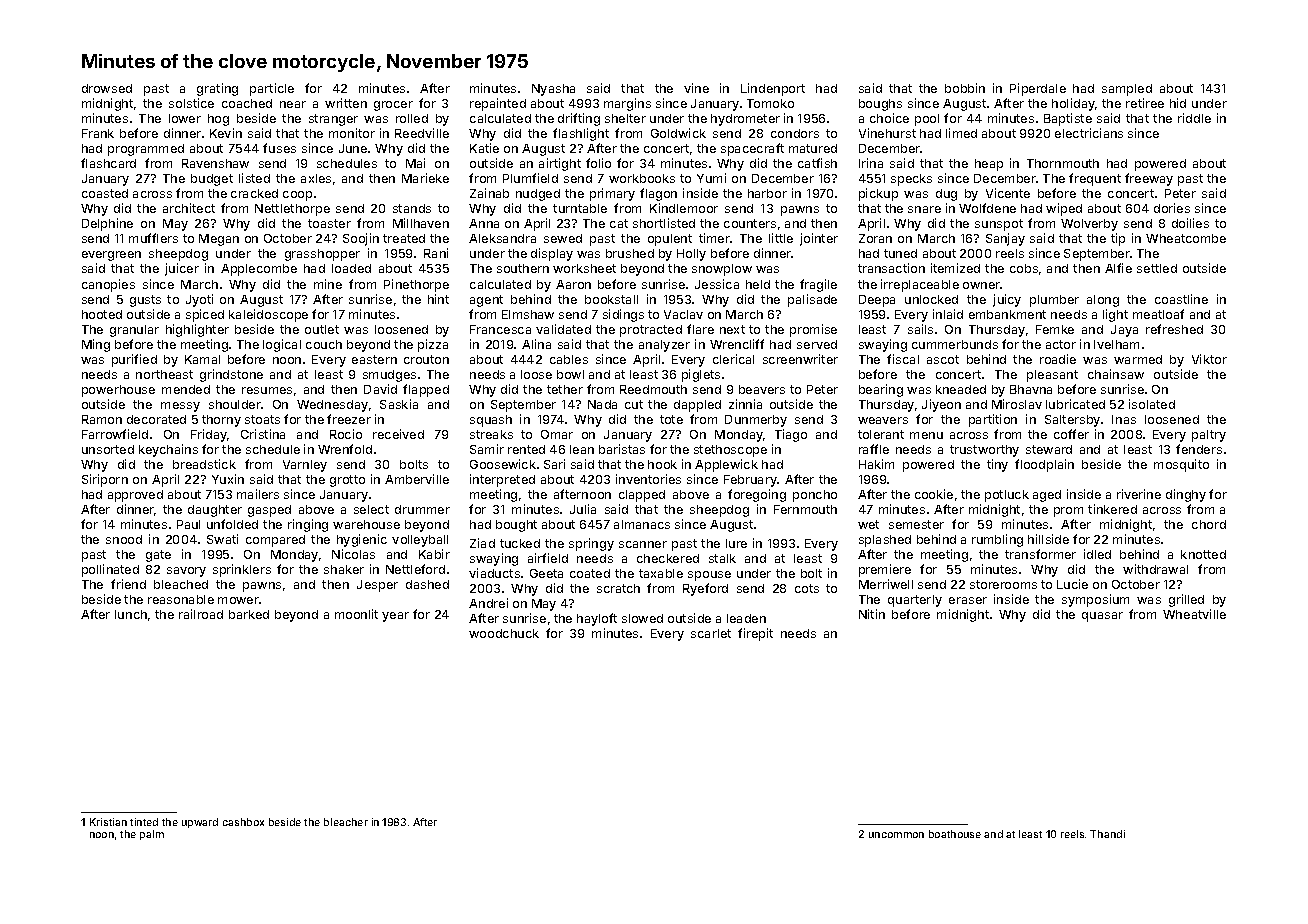 This page has height=924, width=1308. What do you see at coordinates (108, 822) in the page?
I see `Kristian` at bounding box center [108, 822].
